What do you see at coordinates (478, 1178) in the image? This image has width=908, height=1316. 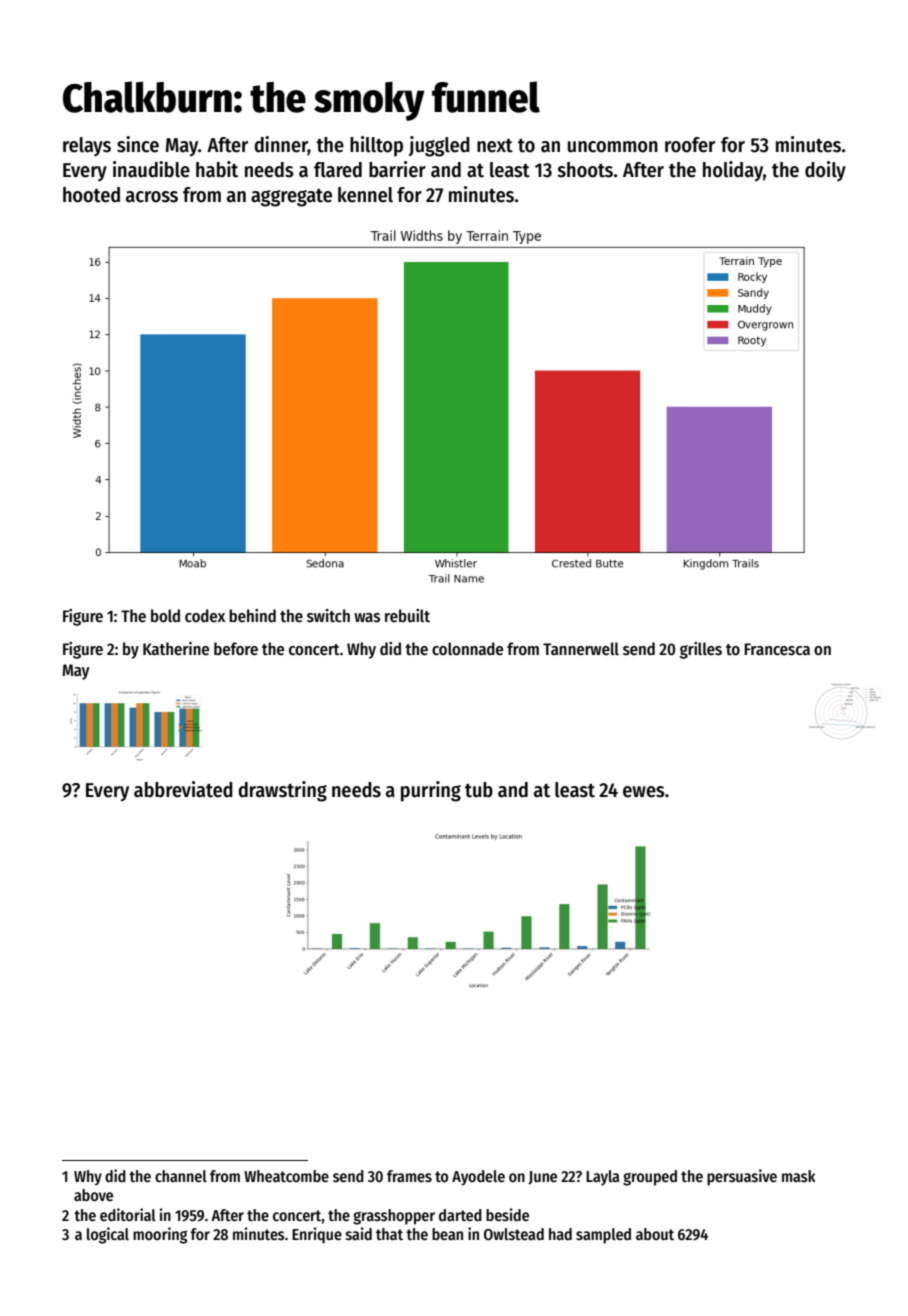 I see `Ayodele` at bounding box center [478, 1178].
